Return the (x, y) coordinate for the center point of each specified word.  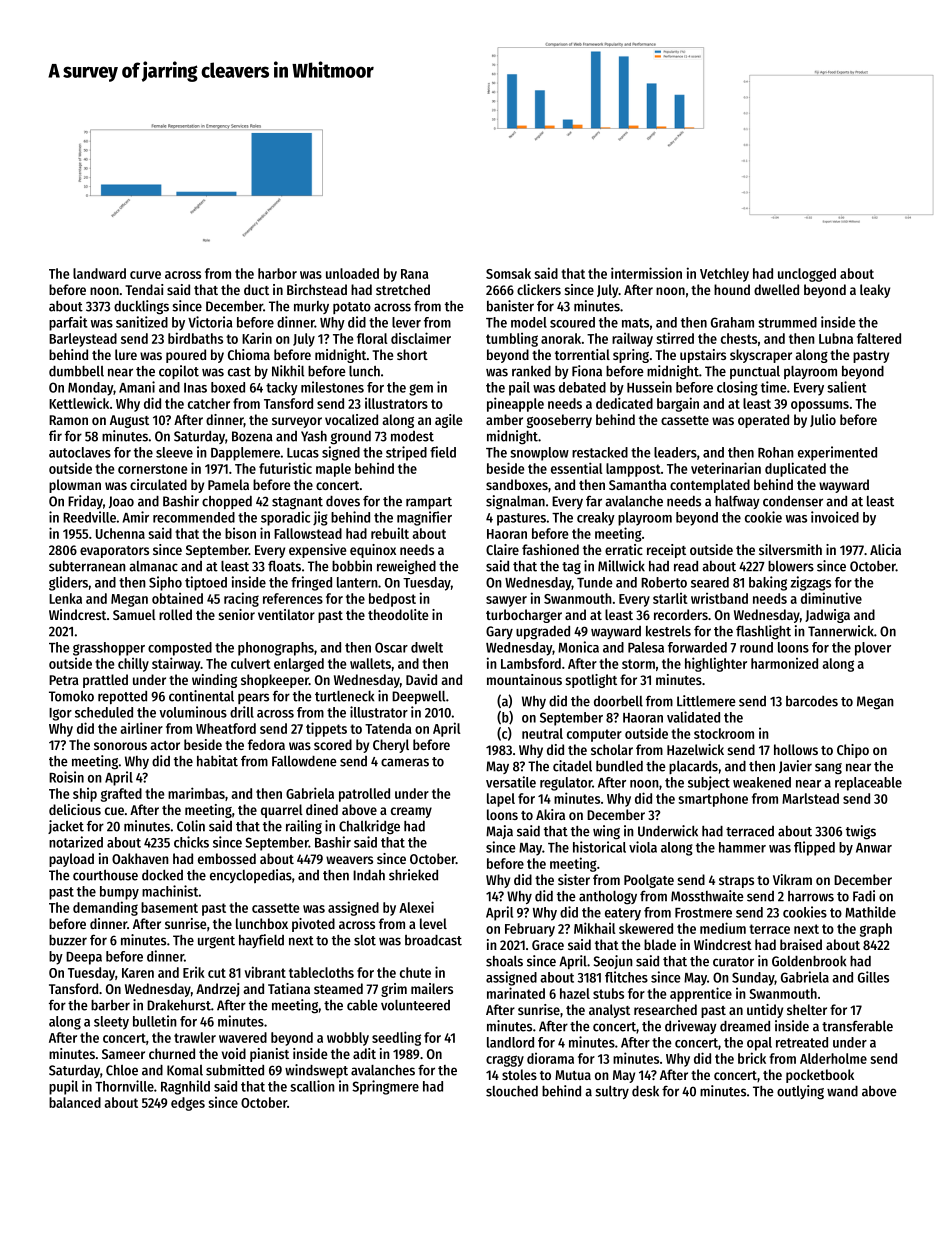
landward (99, 273)
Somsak (508, 273)
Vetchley (724, 275)
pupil (63, 1087)
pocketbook (820, 1076)
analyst (609, 1011)
